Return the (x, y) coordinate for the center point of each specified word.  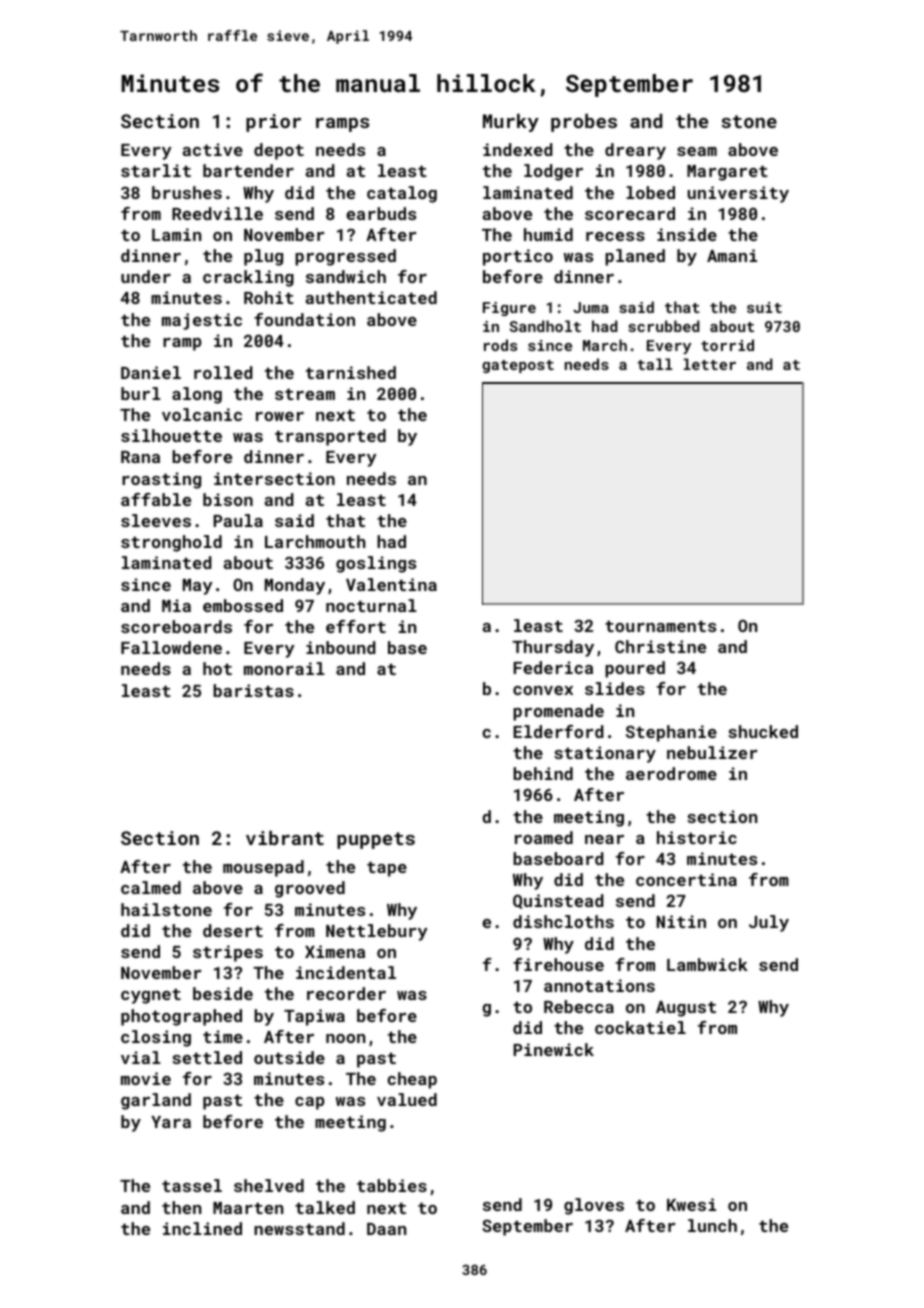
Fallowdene (171, 647)
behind (543, 773)
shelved (269, 1185)
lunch (712, 1225)
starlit (156, 170)
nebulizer (712, 752)
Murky (511, 123)
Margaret (727, 173)
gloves (594, 1206)
